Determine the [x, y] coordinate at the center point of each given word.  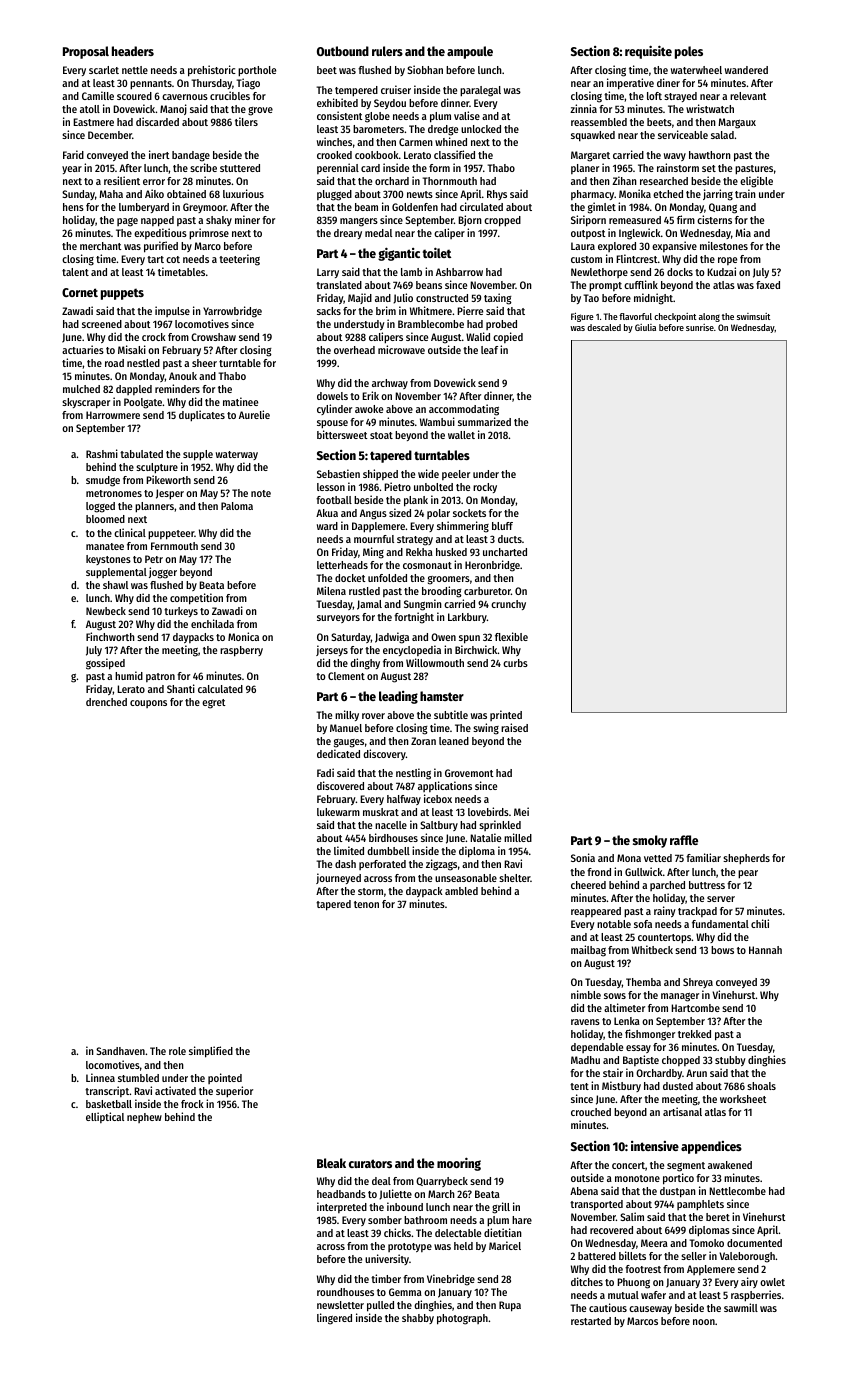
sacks [329, 311]
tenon [366, 904]
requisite [648, 52]
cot [173, 259]
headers [133, 51]
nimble [586, 994]
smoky [650, 841]
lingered [334, 1319]
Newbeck [106, 611]
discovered [340, 785]
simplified [211, 1052]
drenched [106, 702]
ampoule [470, 52]
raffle [684, 840]
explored [617, 247]
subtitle [451, 714]
